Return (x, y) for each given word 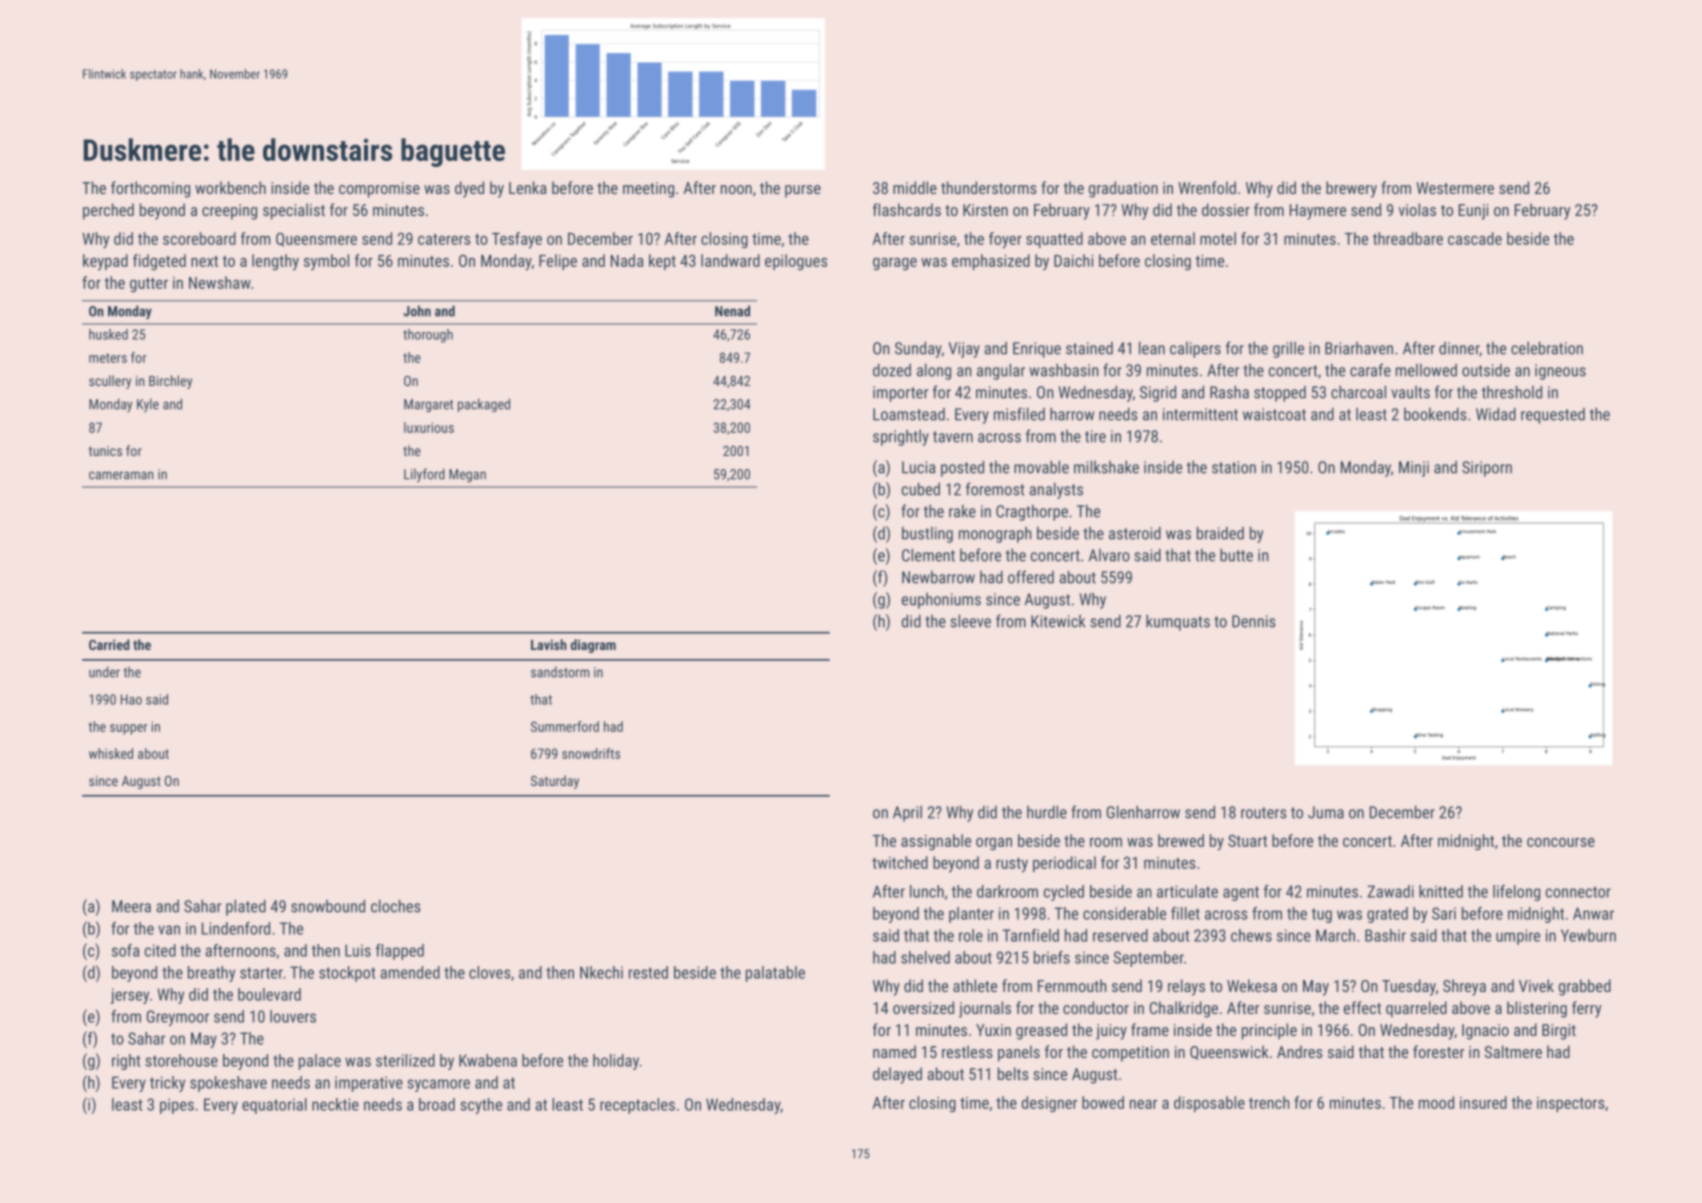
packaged (484, 405)
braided (1220, 533)
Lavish (549, 644)
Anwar (1593, 913)
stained (1089, 348)
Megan (467, 475)
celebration (1547, 348)
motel (1218, 238)
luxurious (429, 427)
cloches (395, 906)
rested (648, 972)
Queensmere (316, 240)
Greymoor (178, 1018)
